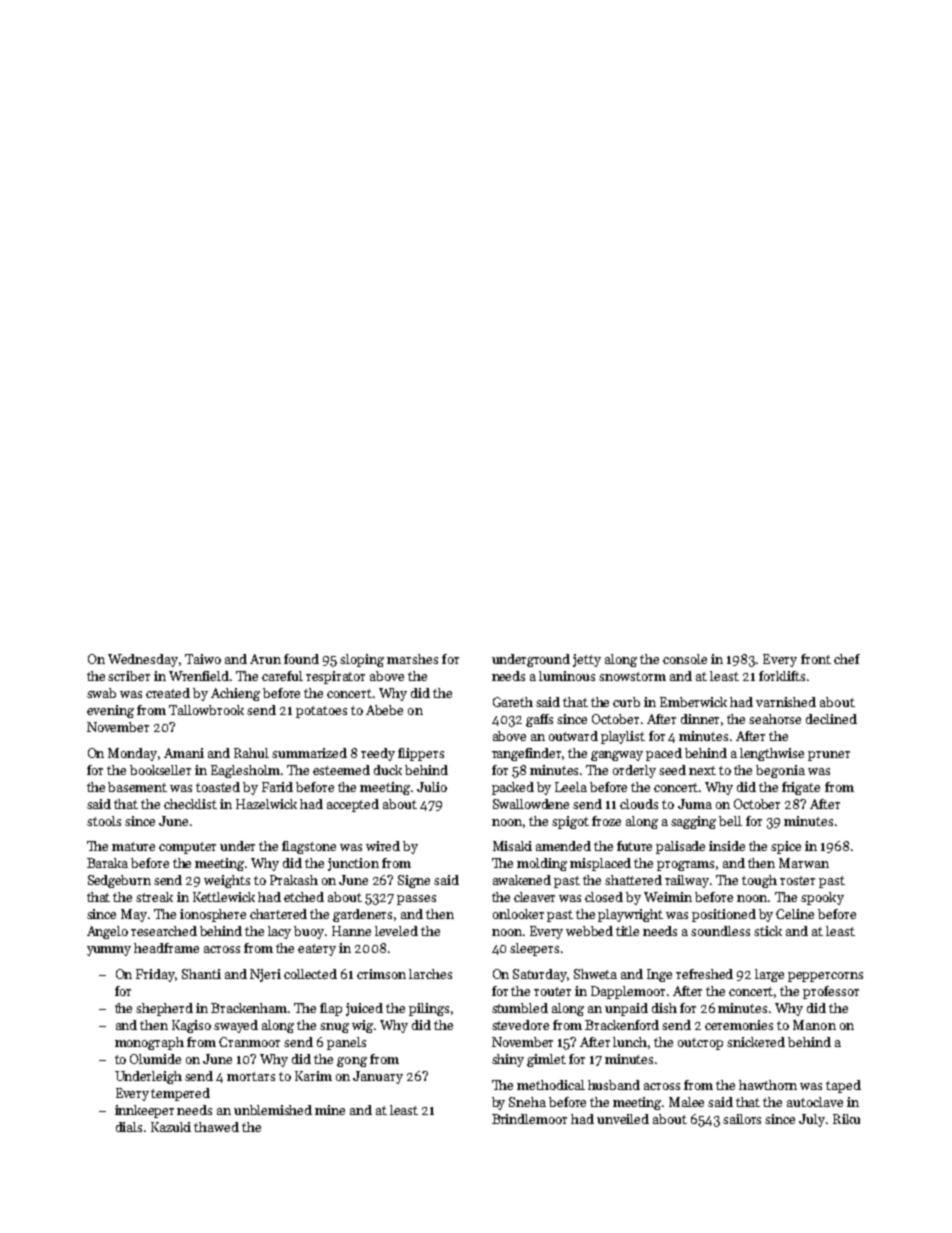  I want to click on Gareth, so click(513, 702).
